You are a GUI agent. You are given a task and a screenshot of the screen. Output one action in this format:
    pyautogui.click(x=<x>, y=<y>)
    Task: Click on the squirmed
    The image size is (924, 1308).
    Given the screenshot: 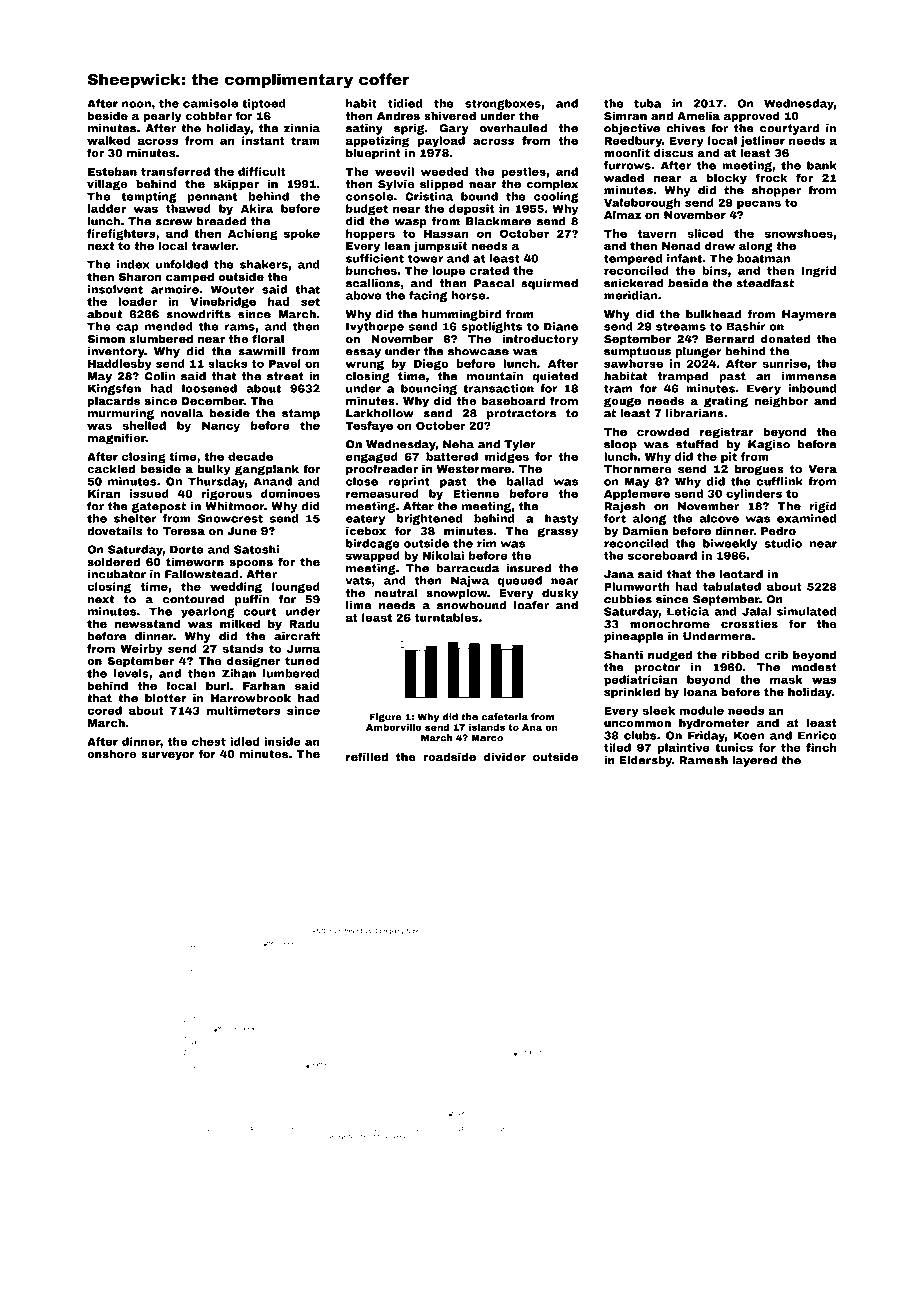 What is the action you would take?
    pyautogui.click(x=549, y=284)
